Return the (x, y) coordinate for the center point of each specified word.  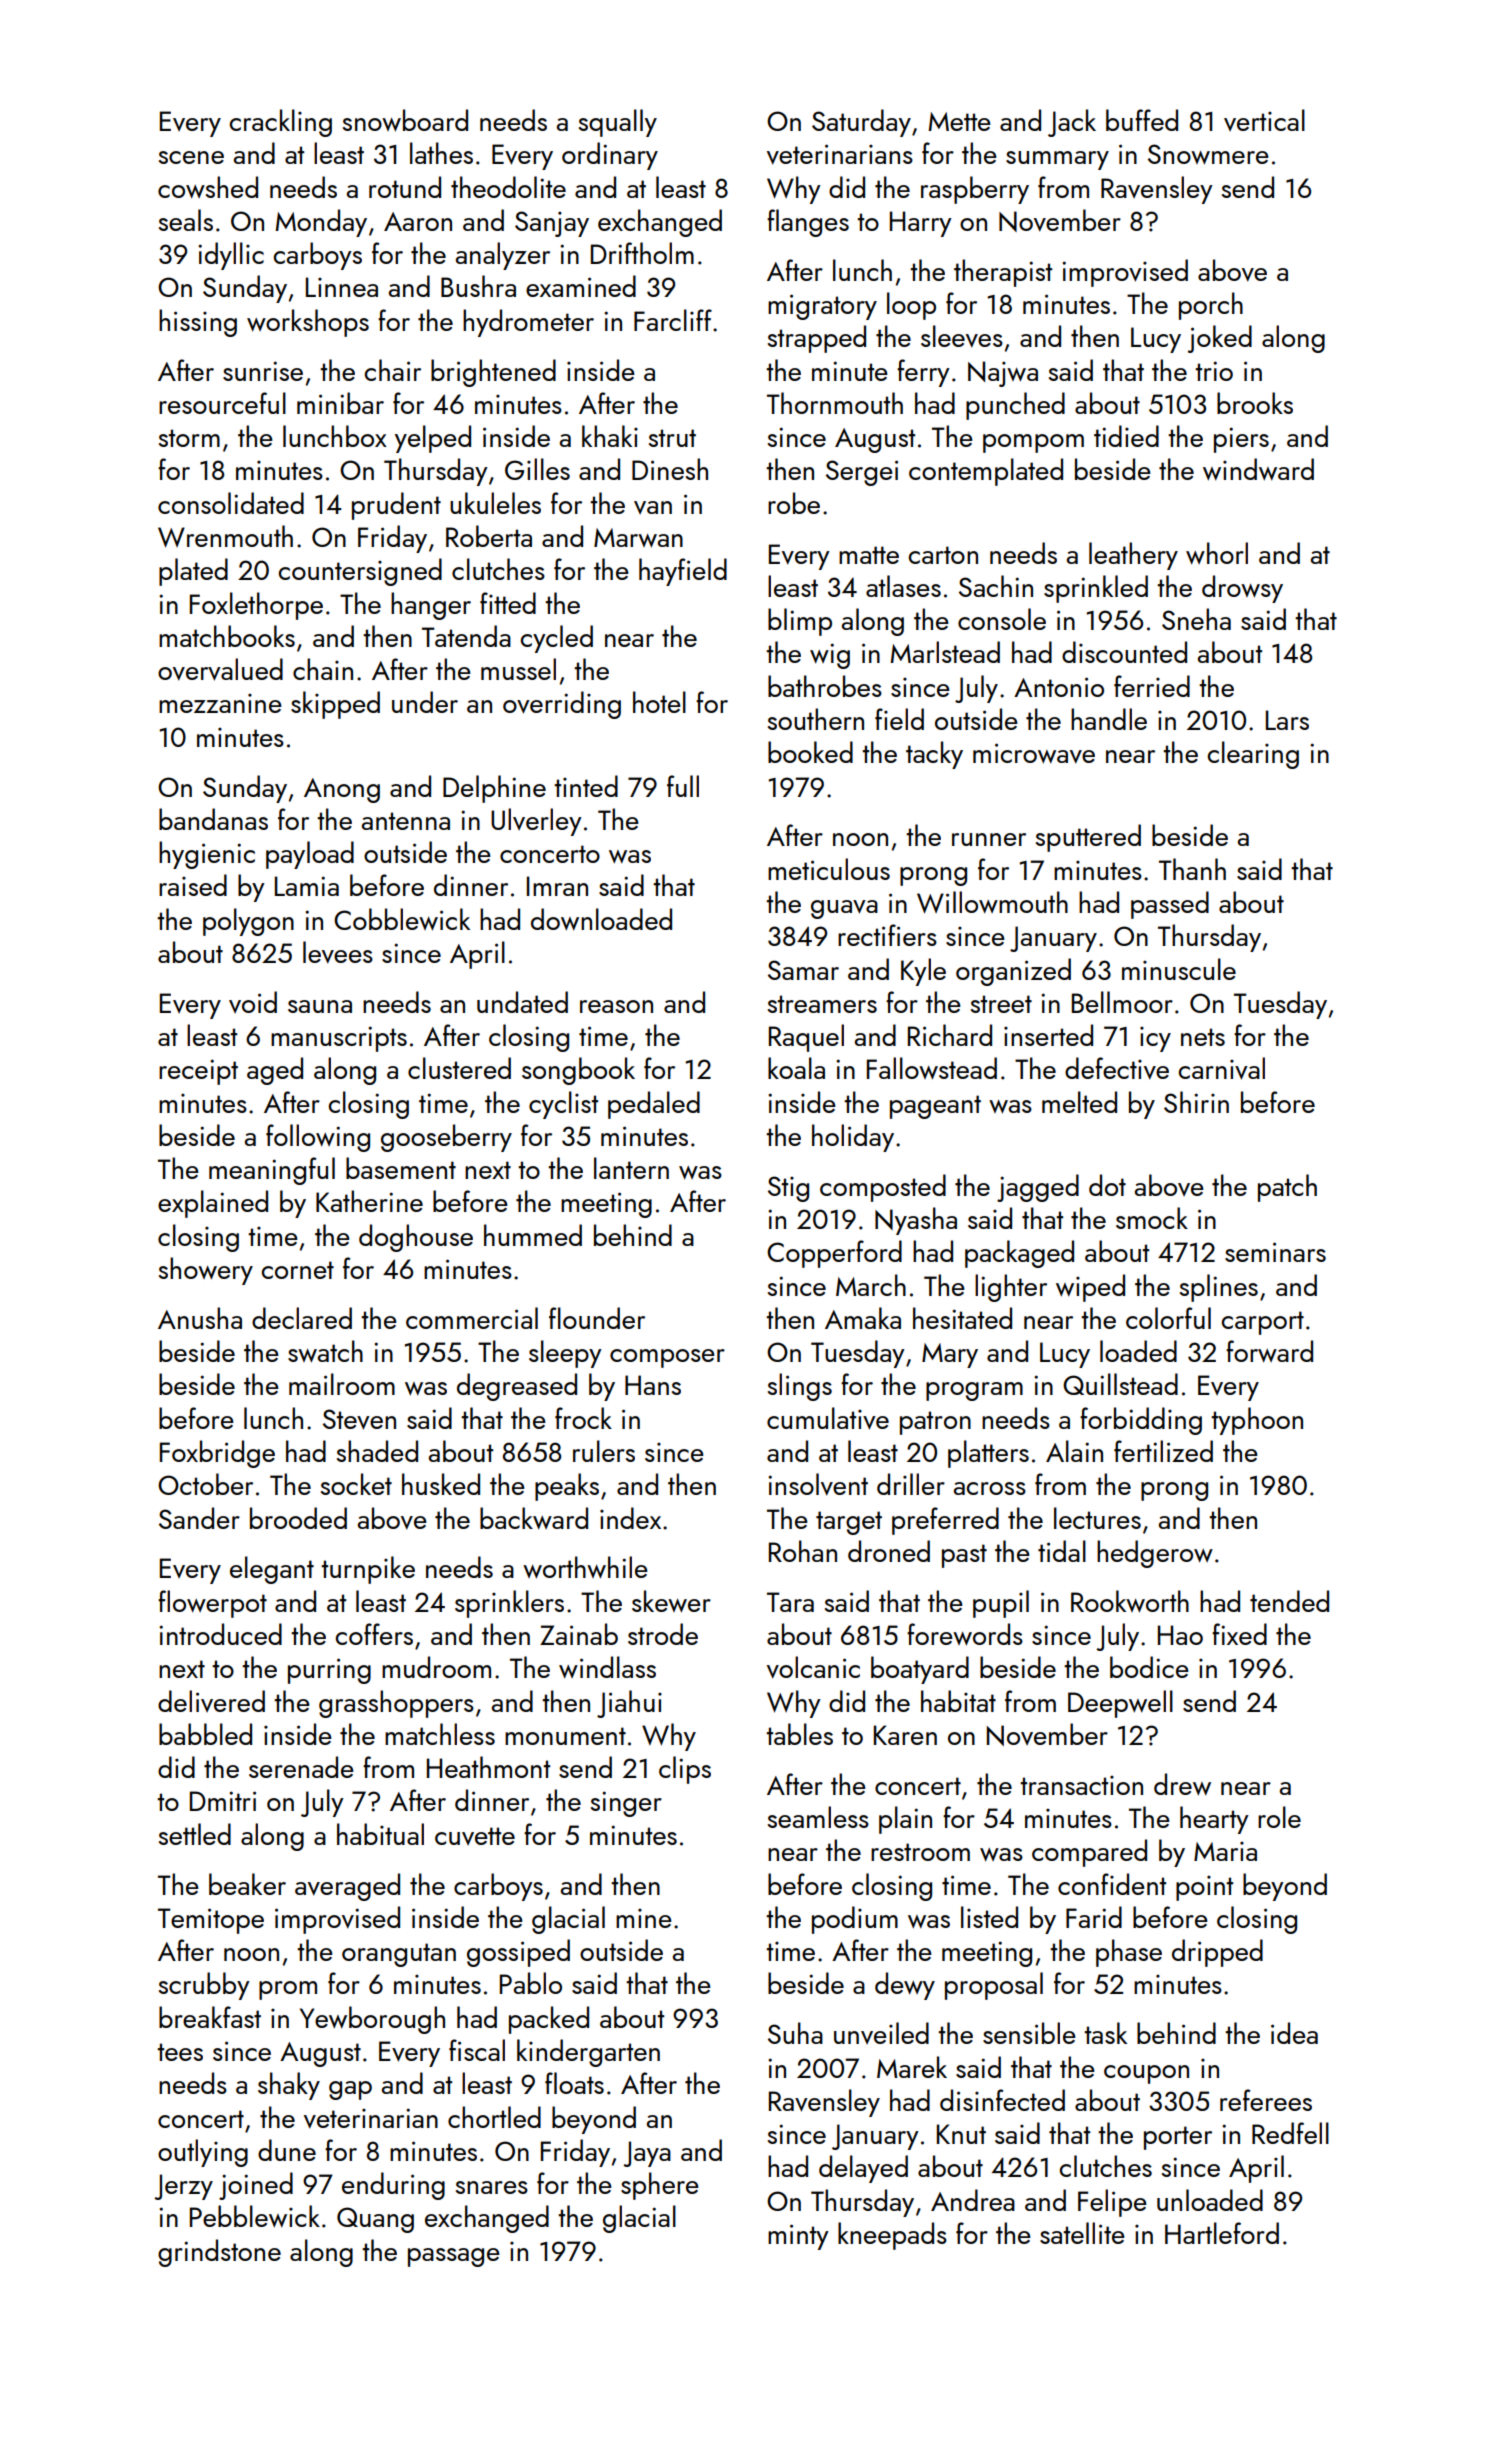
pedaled (654, 1105)
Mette (959, 121)
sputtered (1088, 838)
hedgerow (1155, 1554)
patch (1287, 1188)
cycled (557, 639)
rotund (405, 187)
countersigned (360, 572)
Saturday (861, 123)
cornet (298, 1270)
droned (889, 1551)
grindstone (219, 2253)
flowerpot (212, 1604)
